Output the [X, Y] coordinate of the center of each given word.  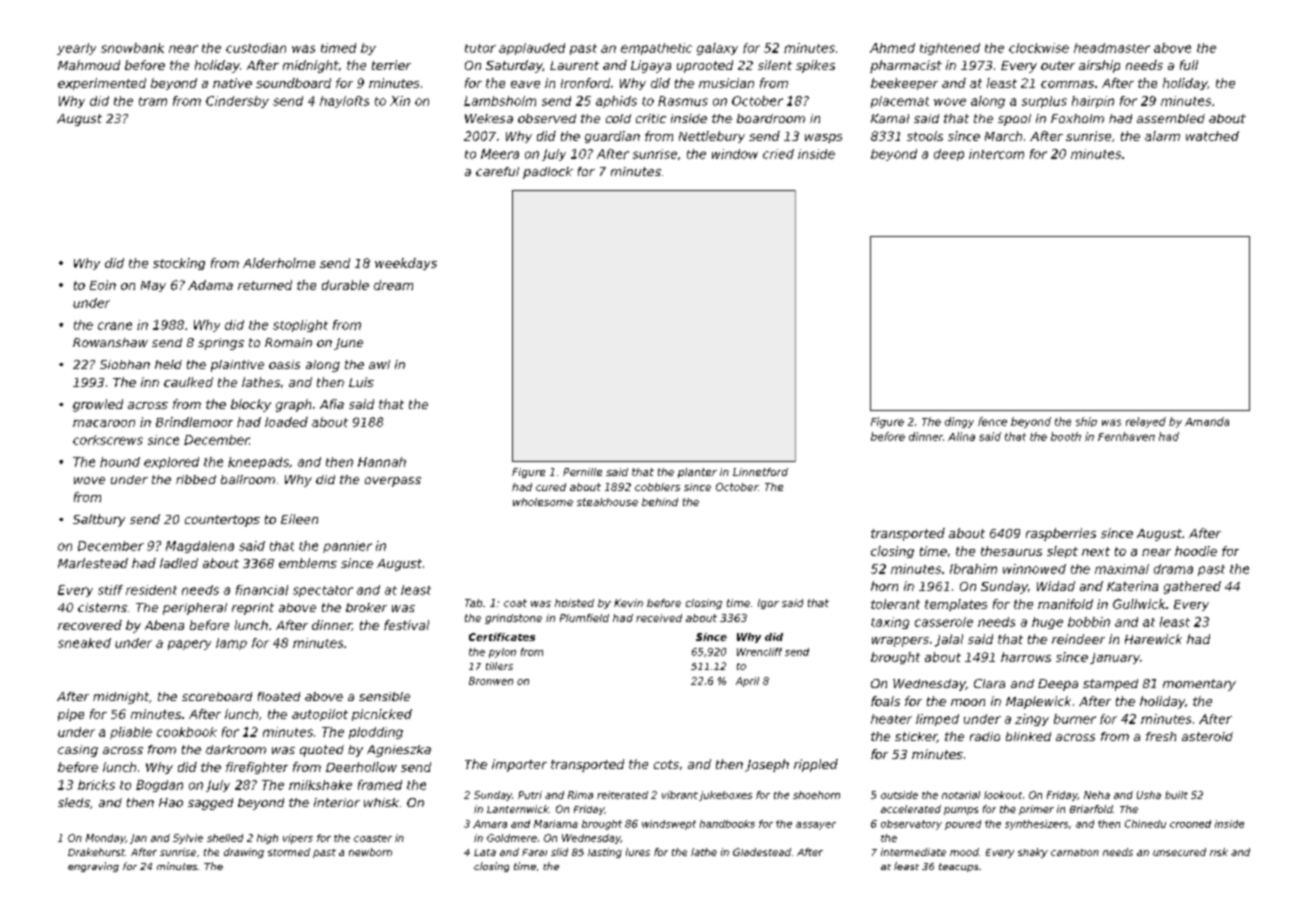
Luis [361, 382]
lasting [605, 853]
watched [1212, 136]
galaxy [717, 49]
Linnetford [760, 472]
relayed [1146, 422]
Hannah [382, 462]
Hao [171, 802]
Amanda [1207, 421]
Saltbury [99, 520]
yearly [76, 49]
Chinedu [1145, 824]
